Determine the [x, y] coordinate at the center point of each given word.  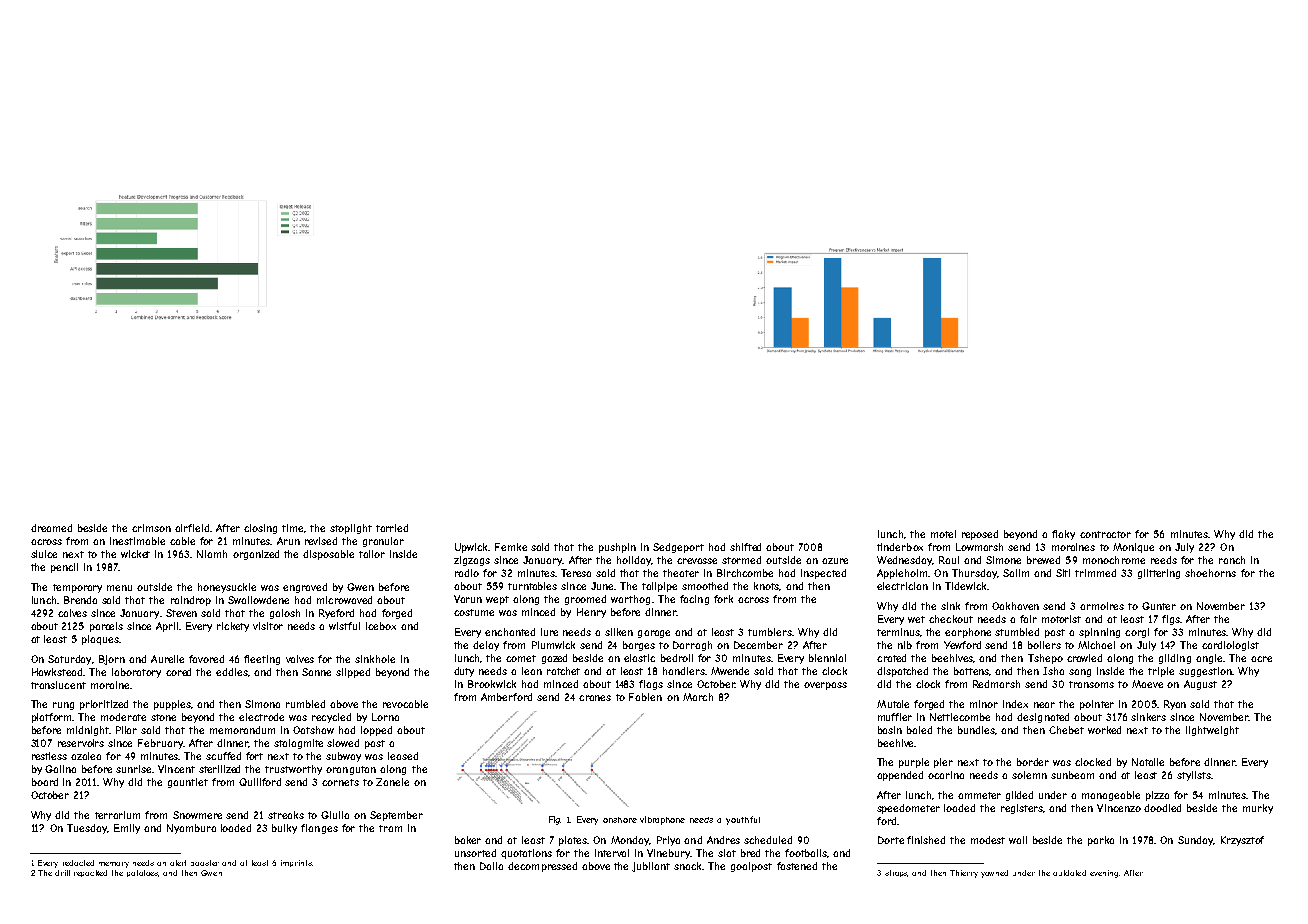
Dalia [491, 866]
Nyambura [191, 829]
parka [1101, 841]
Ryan [1175, 705]
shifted [745, 547]
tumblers [770, 632]
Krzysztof [1242, 841]
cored [178, 672]
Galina [60, 769]
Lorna [385, 717]
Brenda [80, 600]
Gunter [1159, 606]
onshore [620, 820]
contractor [1105, 534]
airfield [192, 528]
